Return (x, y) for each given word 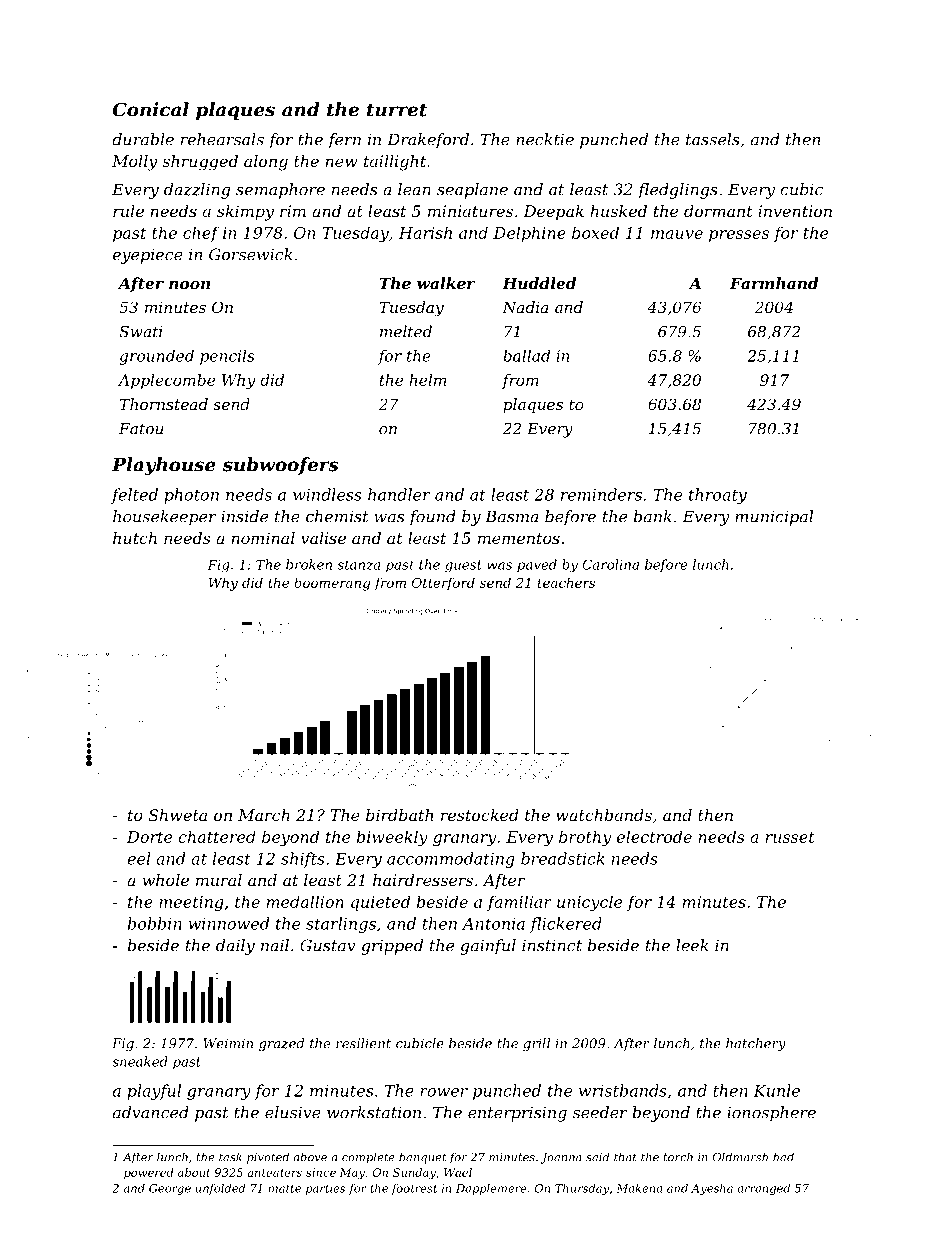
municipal (774, 518)
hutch (135, 538)
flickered (566, 925)
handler (399, 494)
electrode (654, 836)
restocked (480, 815)
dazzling (197, 191)
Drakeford (428, 141)
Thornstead (164, 404)
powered (149, 1173)
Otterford (443, 584)
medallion (305, 901)
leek (692, 945)
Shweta (178, 815)
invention (795, 211)
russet (790, 837)
